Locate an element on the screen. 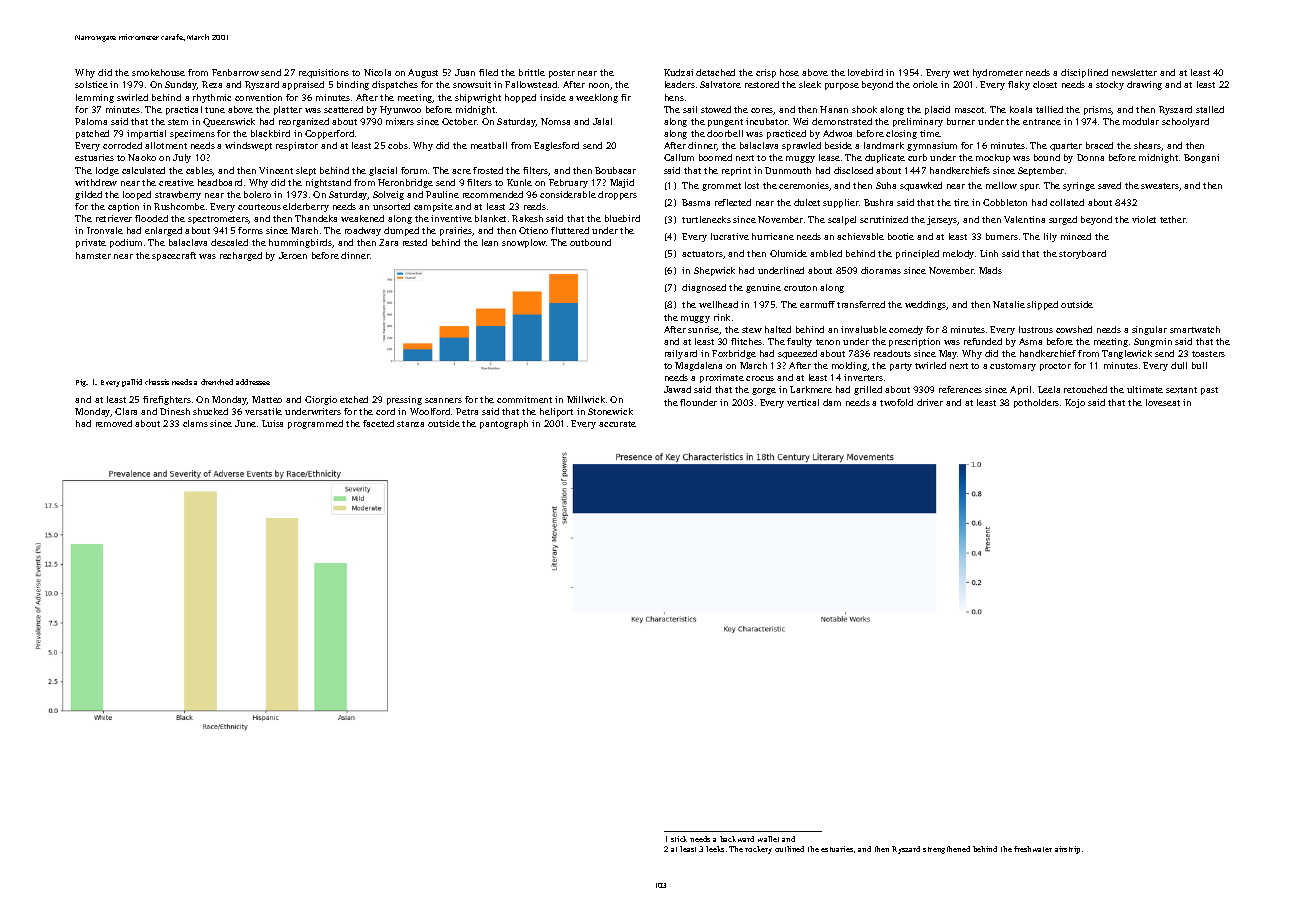 This screenshot has width=1308, height=924. addressee is located at coordinates (253, 382).
